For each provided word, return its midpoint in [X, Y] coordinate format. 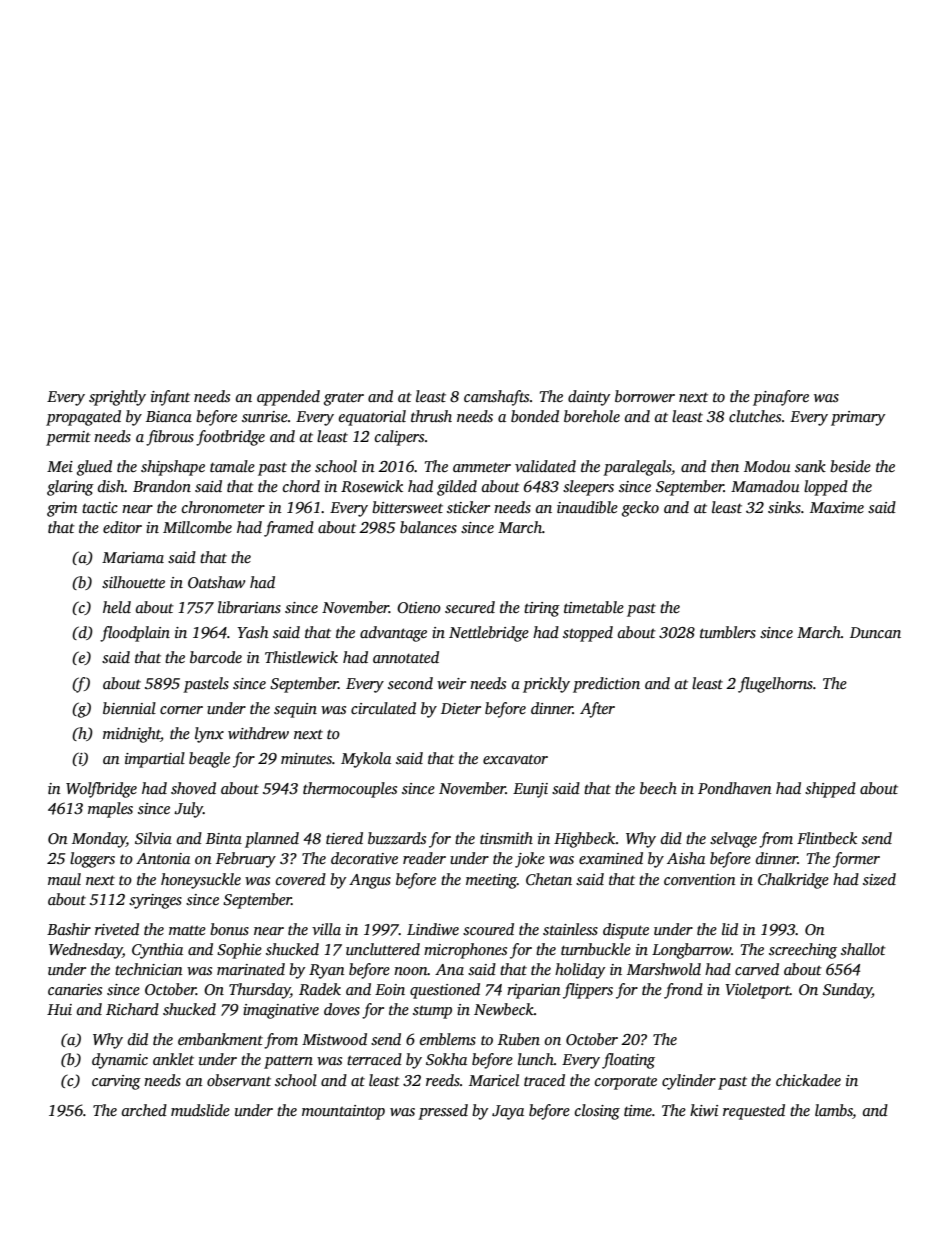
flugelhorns [775, 685]
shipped [830, 790]
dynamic [120, 1061]
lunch [536, 1059]
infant [170, 398]
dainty [589, 398]
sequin [295, 710]
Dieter [461, 708]
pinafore [781, 398]
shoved [193, 788]
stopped [588, 634]
